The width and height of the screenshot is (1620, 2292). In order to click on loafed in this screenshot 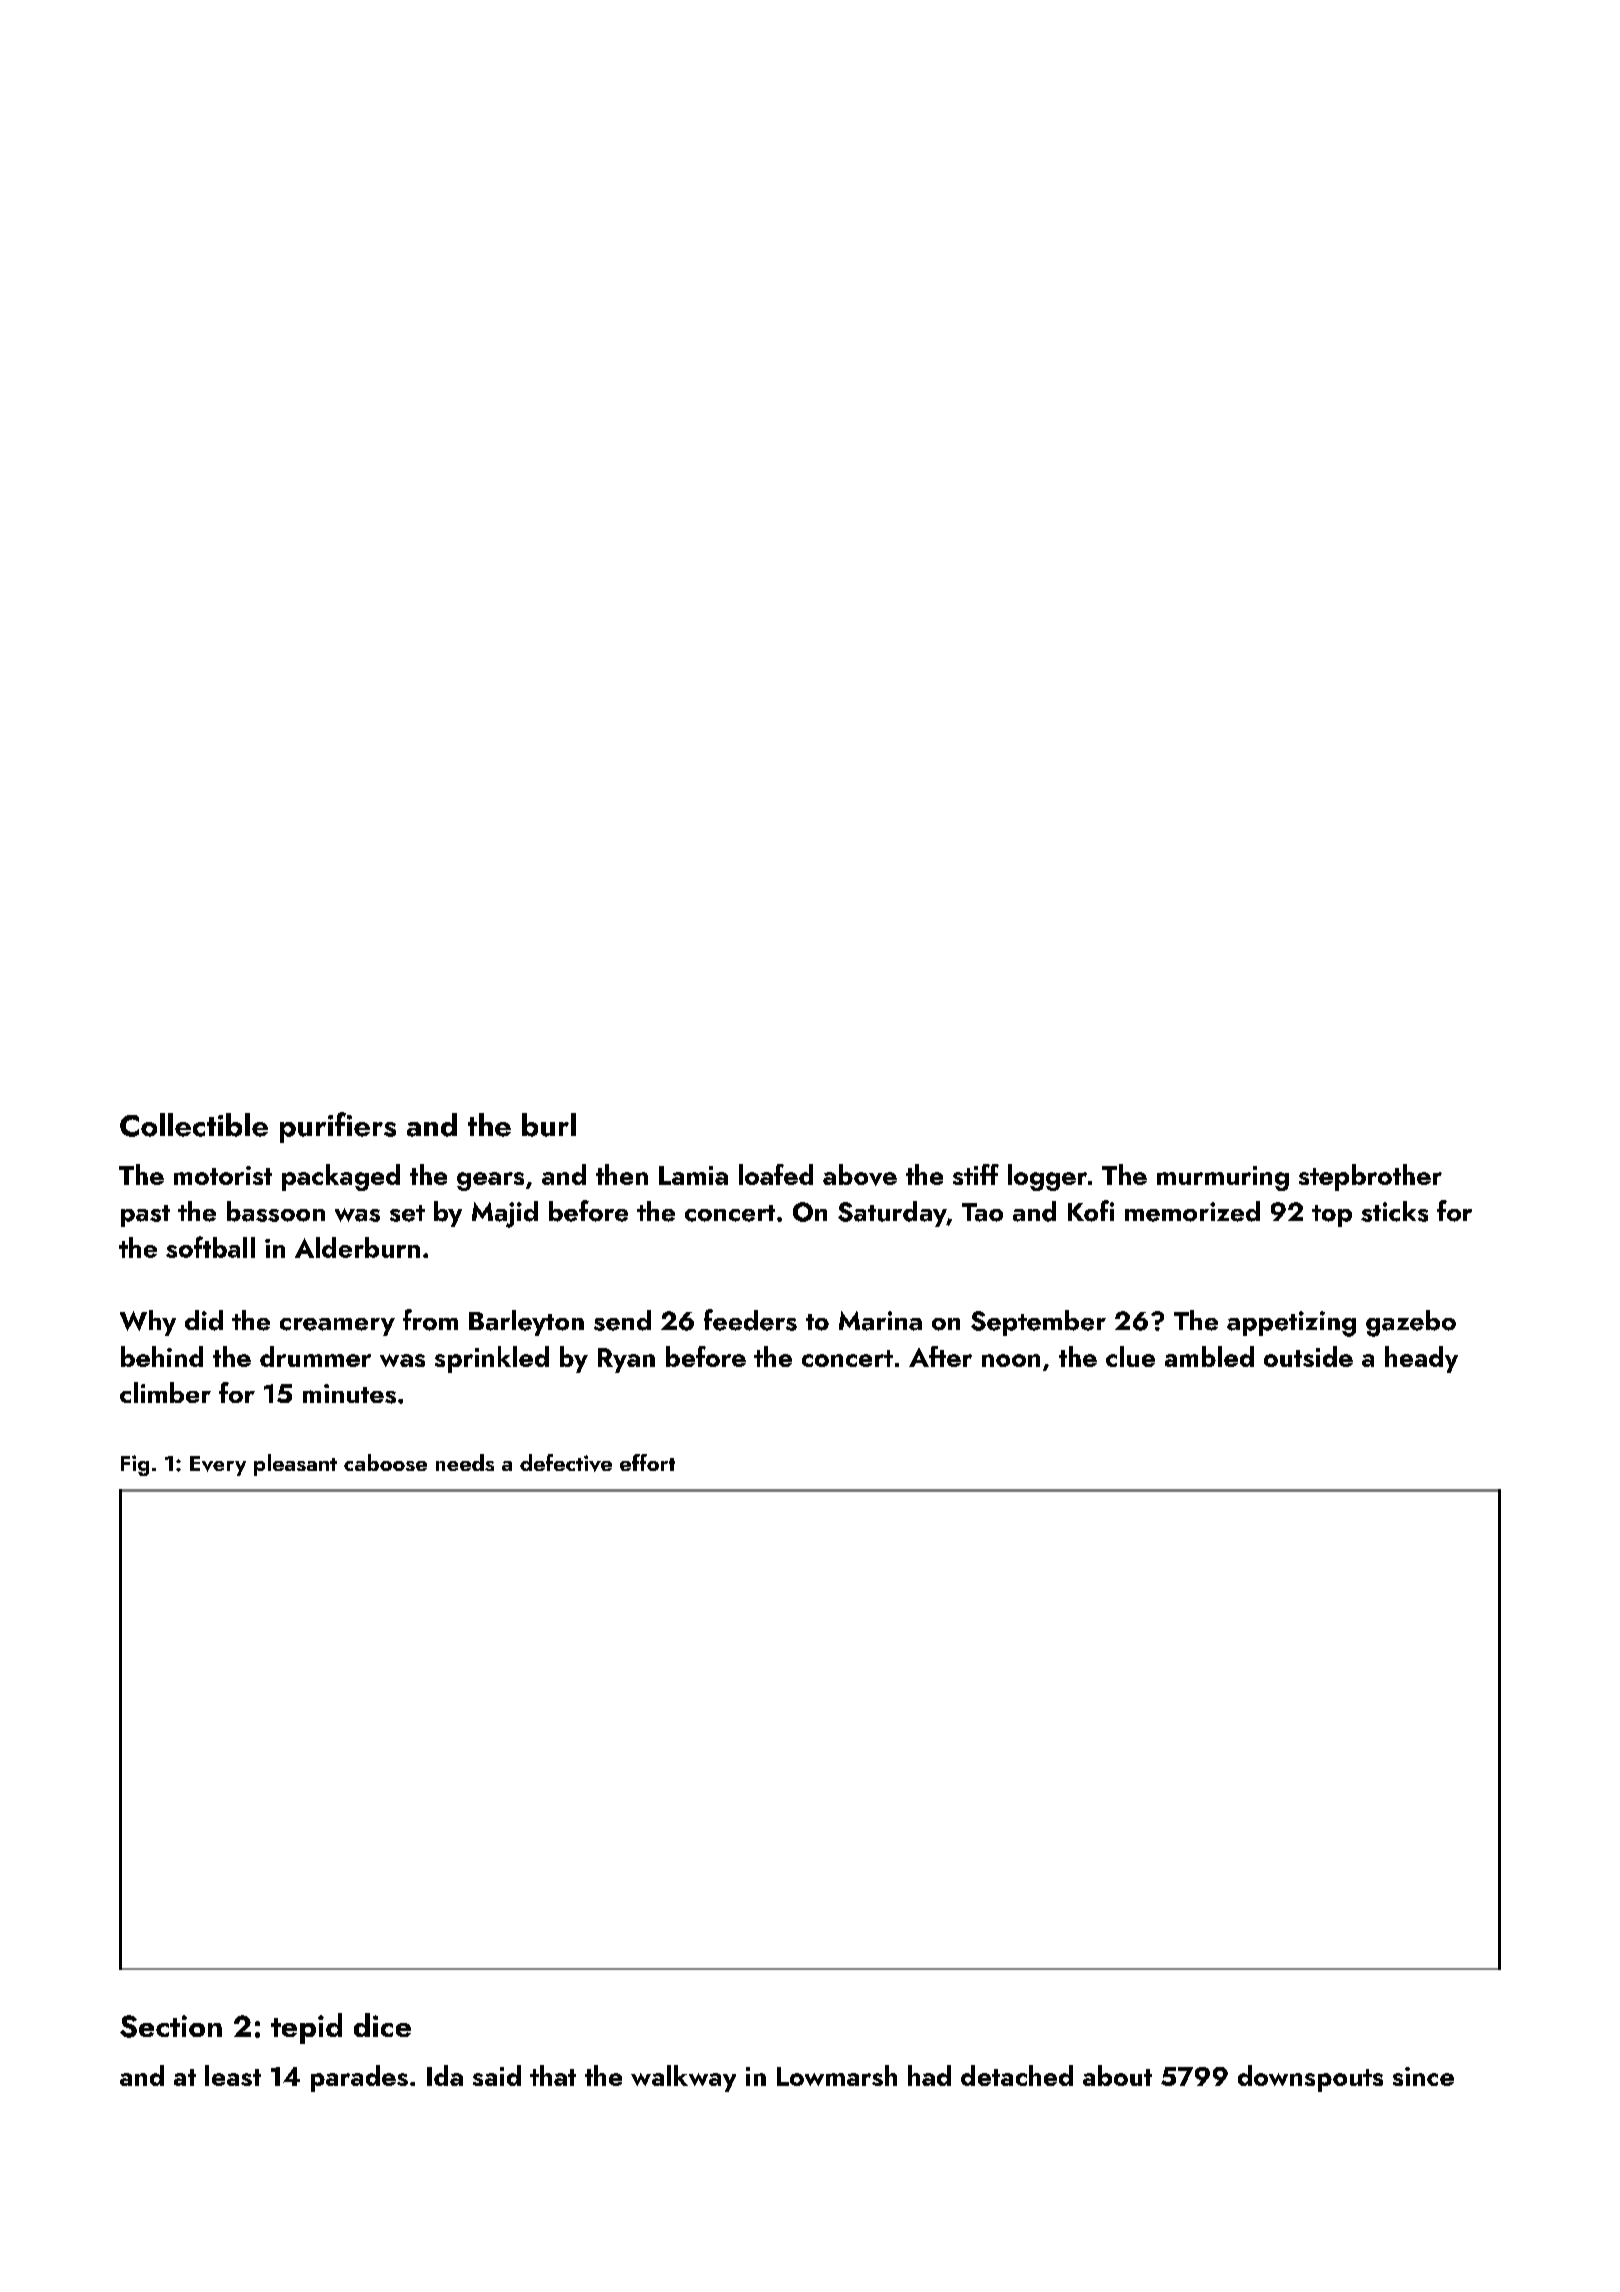, I will do `click(776, 1174)`.
